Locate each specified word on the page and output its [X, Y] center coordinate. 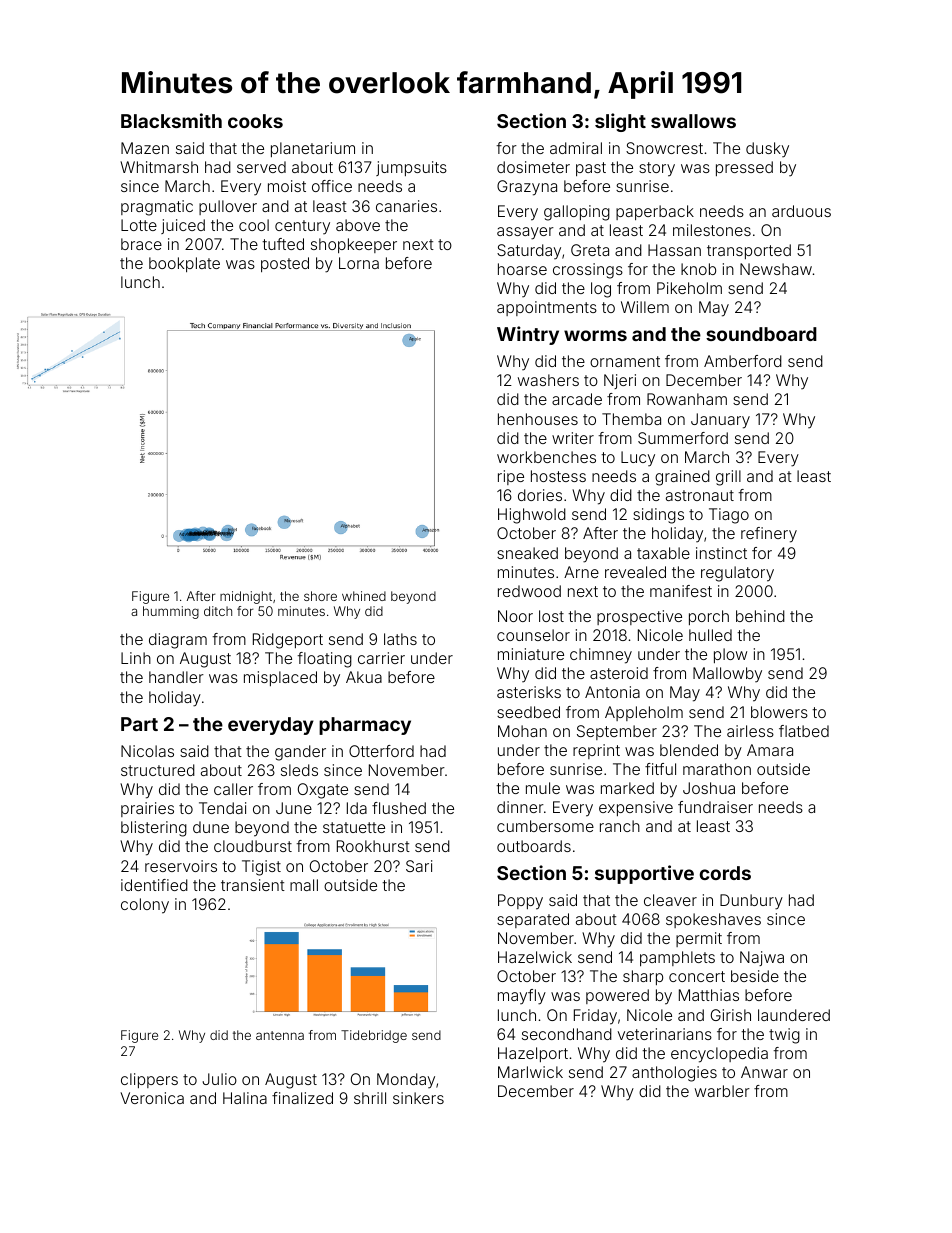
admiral [576, 148]
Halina [245, 1098]
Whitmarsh [159, 167]
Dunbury [751, 902]
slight [620, 122]
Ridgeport [288, 641]
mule [543, 788]
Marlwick [530, 1072]
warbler [722, 1091]
